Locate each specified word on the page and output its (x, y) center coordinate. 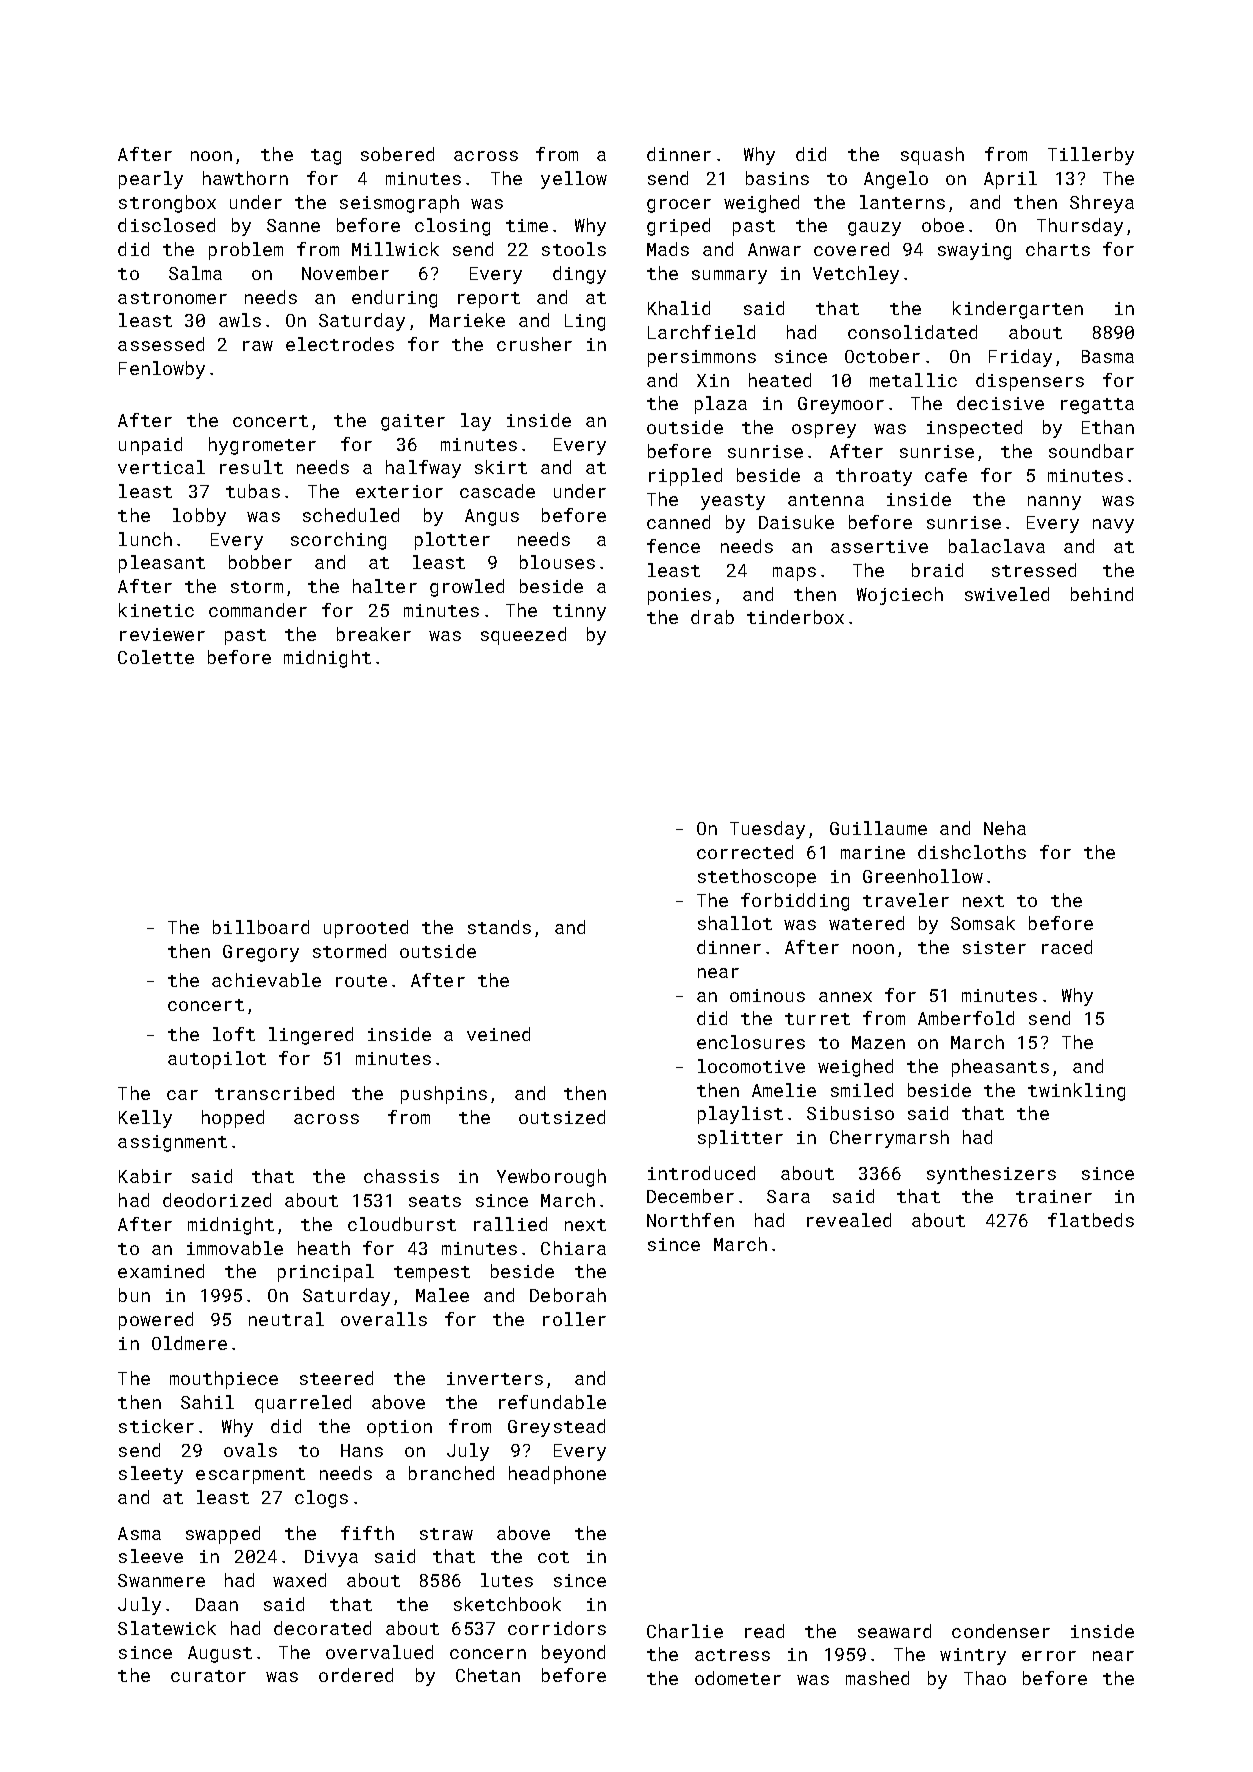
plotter (452, 541)
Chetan (488, 1675)
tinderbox (795, 617)
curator (208, 1676)
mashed (877, 1678)
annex (845, 997)
